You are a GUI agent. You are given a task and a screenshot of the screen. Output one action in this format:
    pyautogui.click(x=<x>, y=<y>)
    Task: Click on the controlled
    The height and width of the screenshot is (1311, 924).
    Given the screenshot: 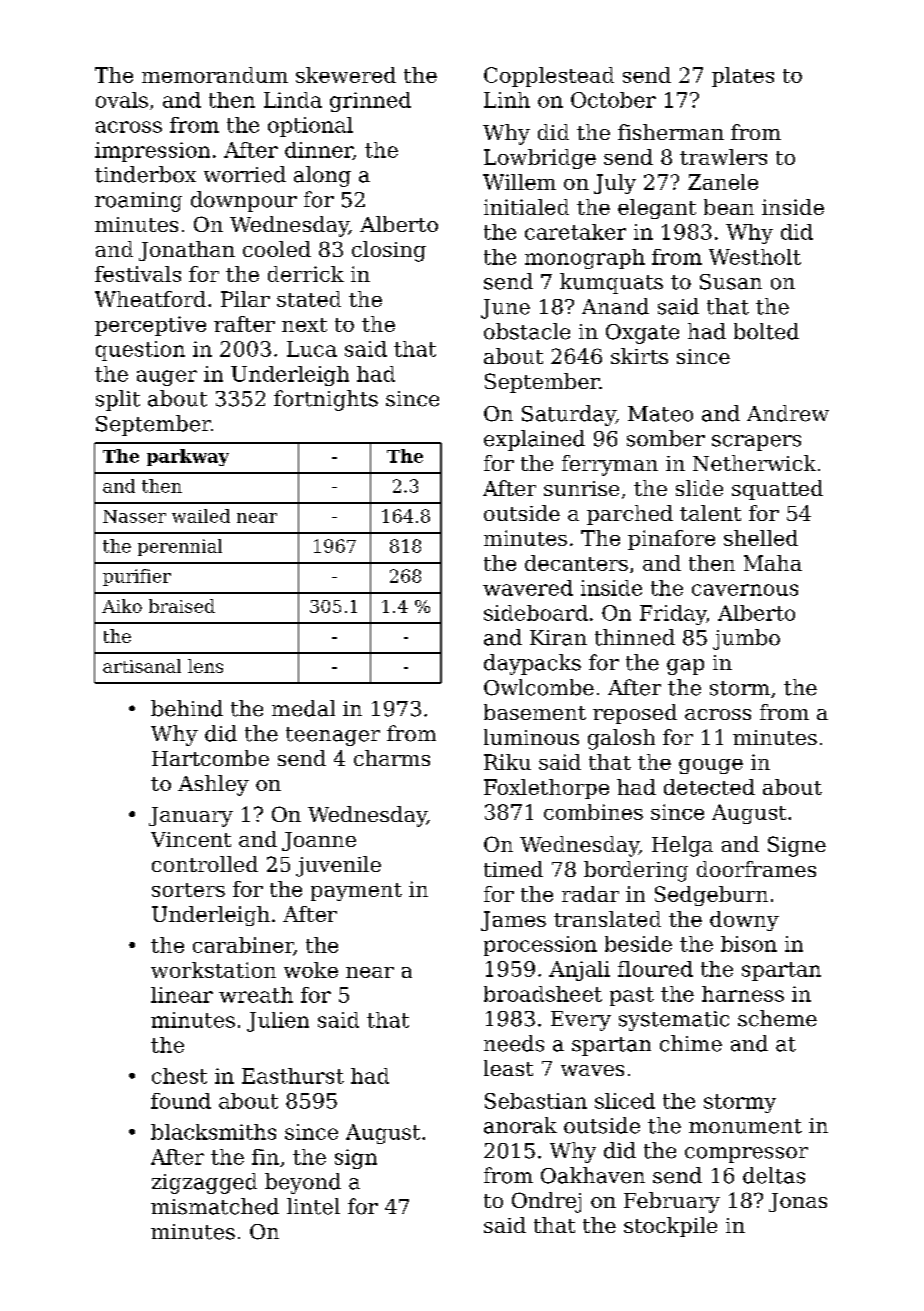 What is the action you would take?
    pyautogui.click(x=205, y=864)
